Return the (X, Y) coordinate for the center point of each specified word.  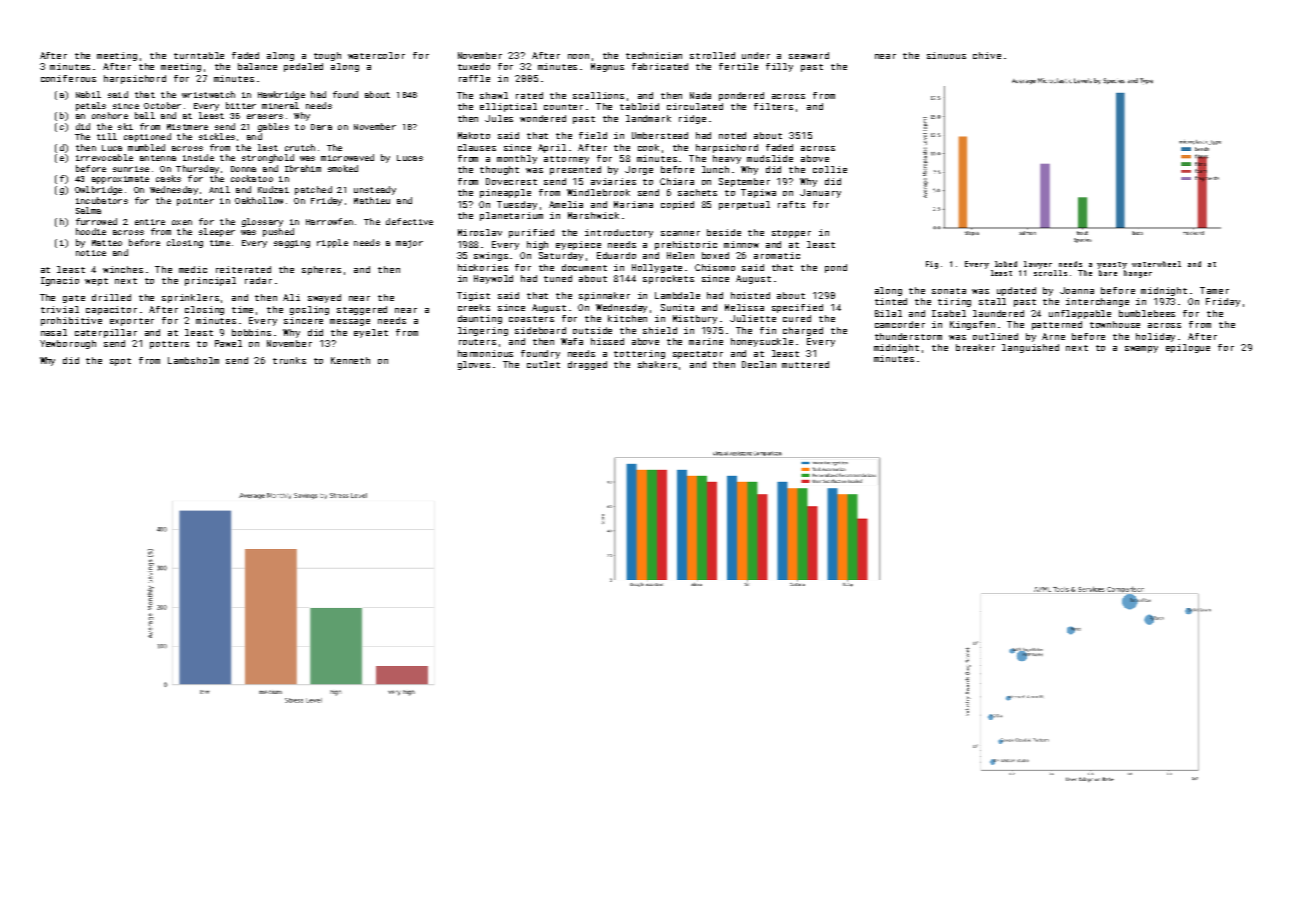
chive (987, 55)
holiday (1155, 337)
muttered (805, 364)
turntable (199, 55)
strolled (712, 55)
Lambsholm (193, 360)
